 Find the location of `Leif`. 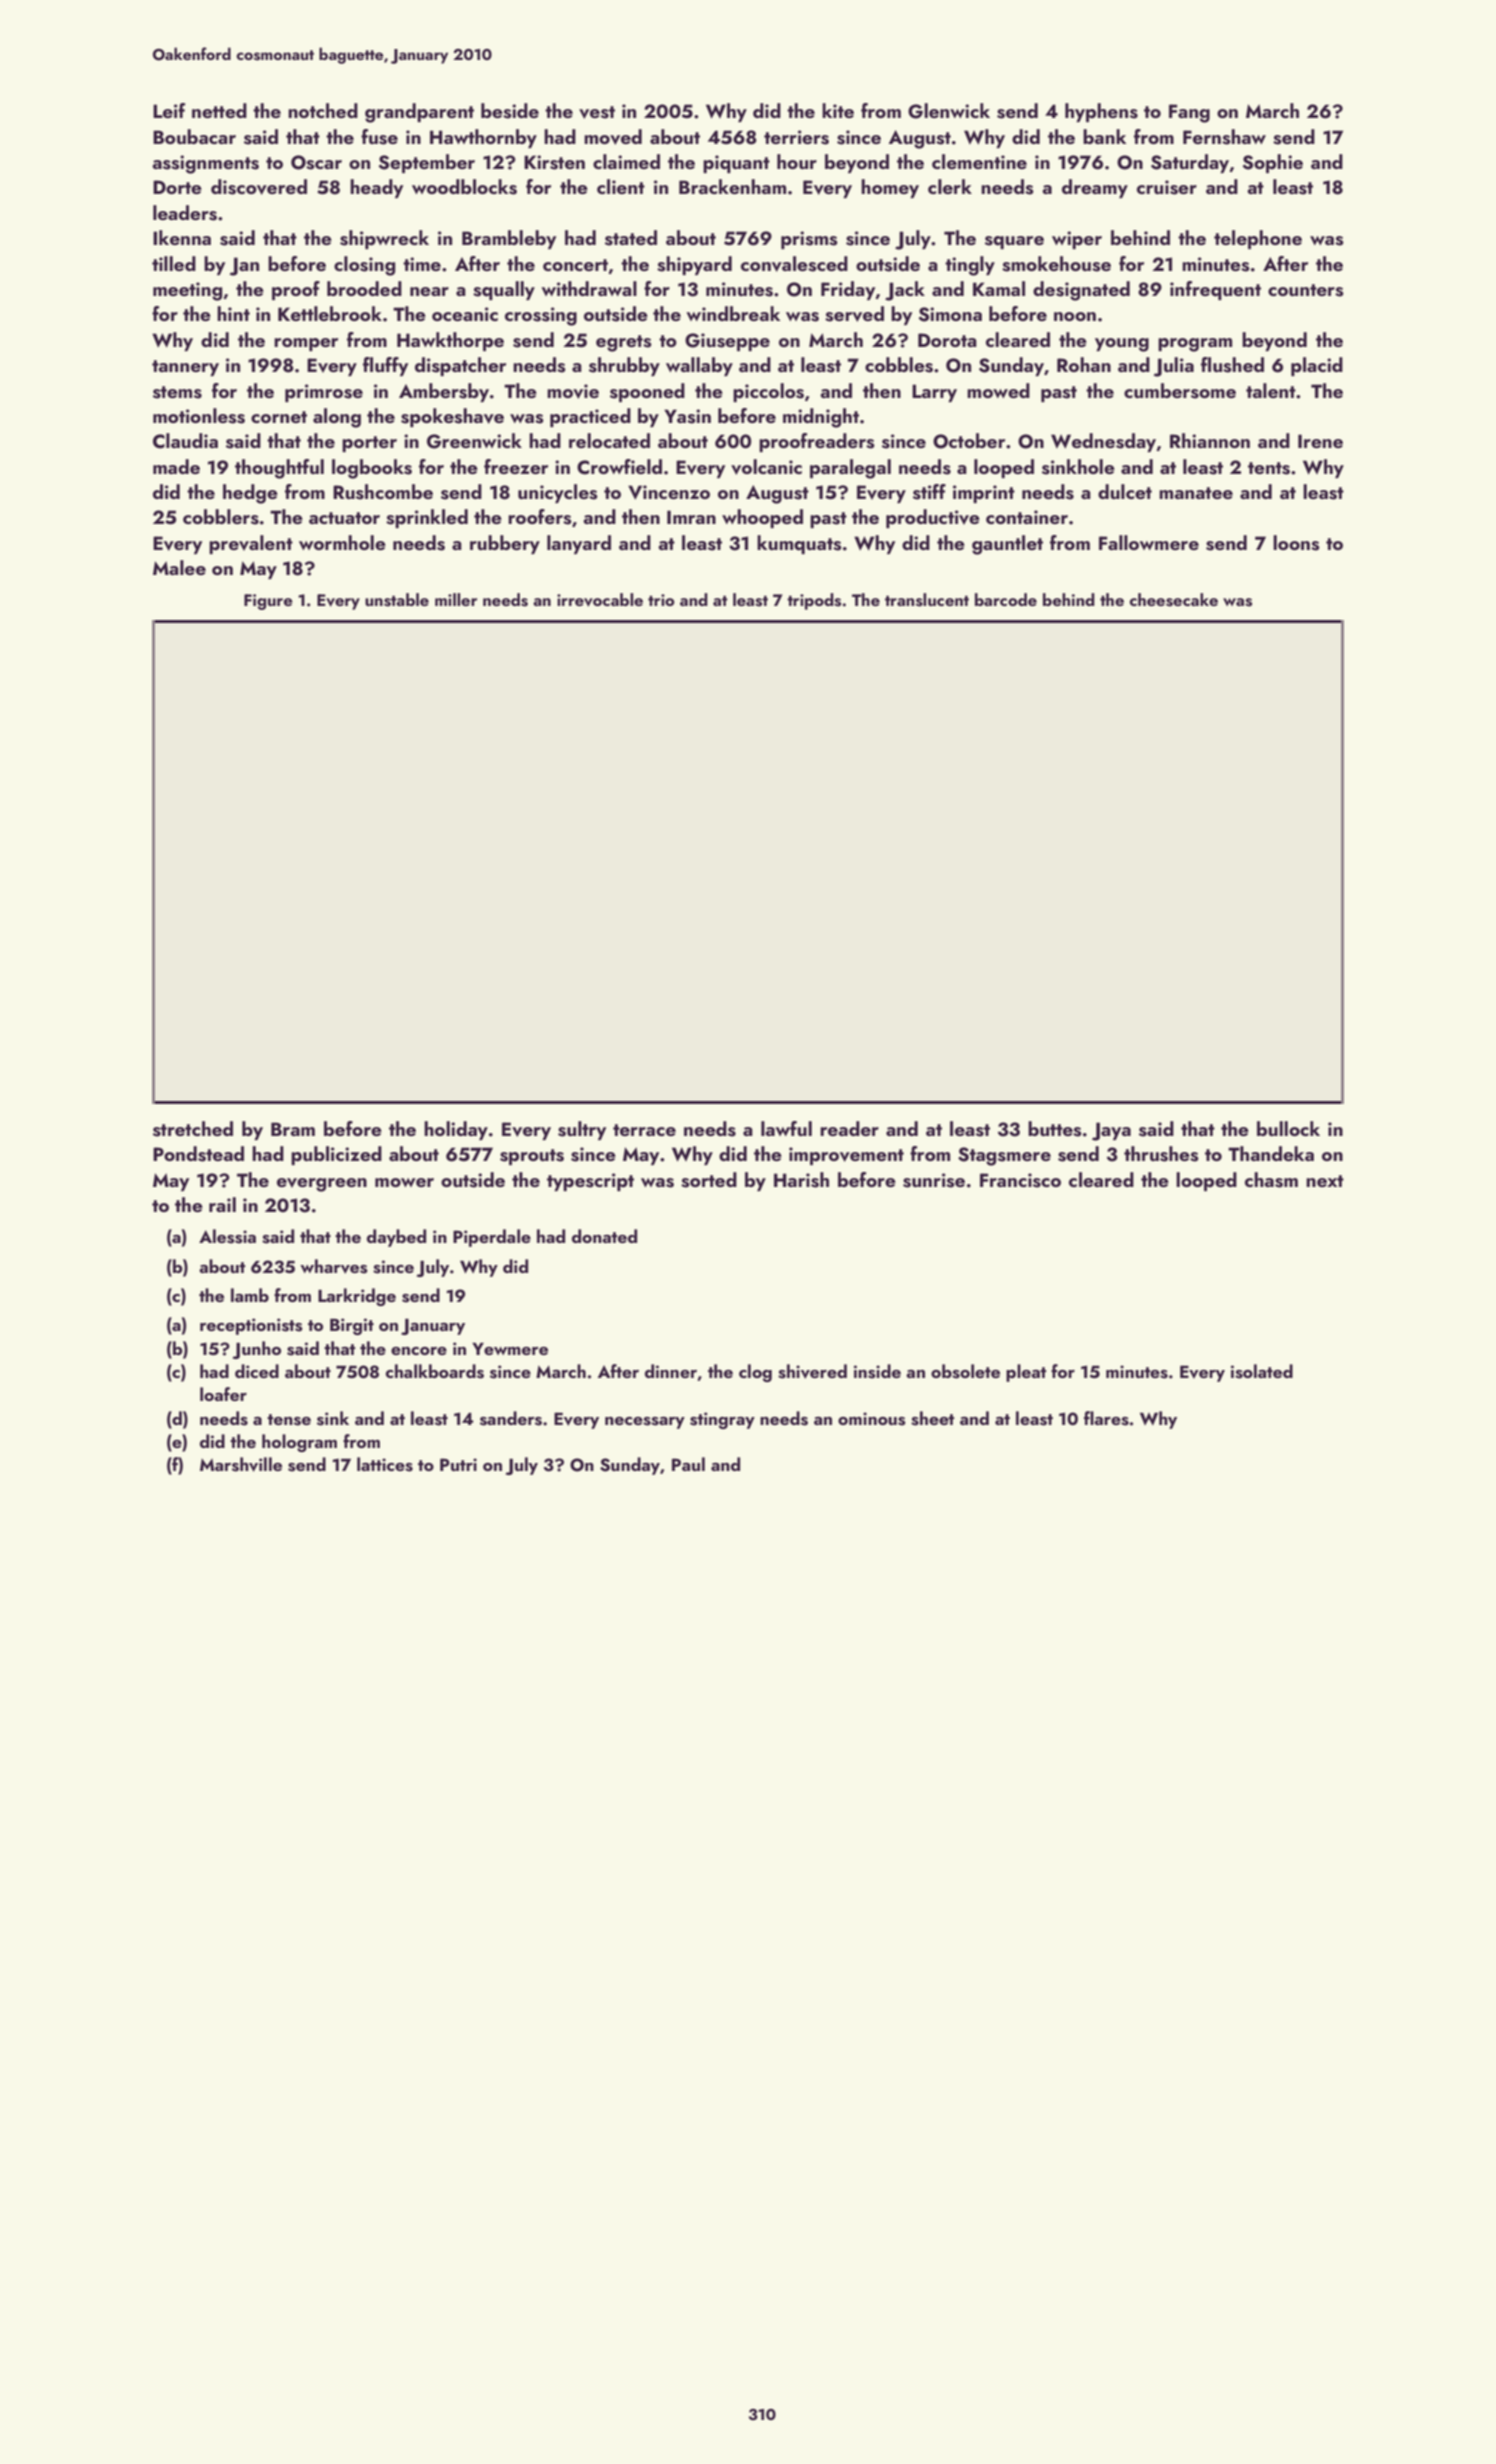

Leif is located at coordinates (169, 110).
